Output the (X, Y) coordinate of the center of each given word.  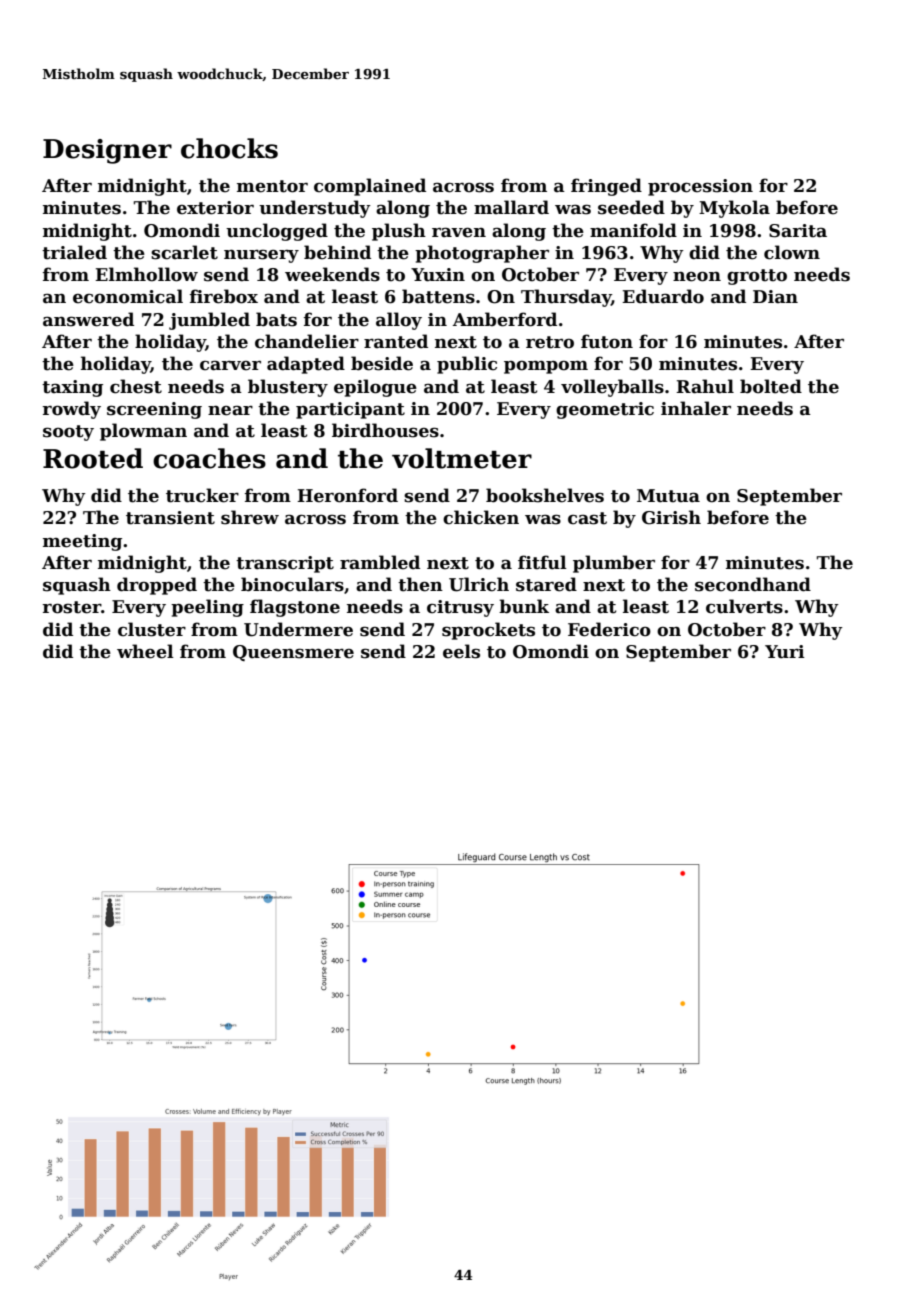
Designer (107, 151)
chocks (229, 148)
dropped (157, 586)
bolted (771, 386)
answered (88, 319)
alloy (399, 321)
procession (700, 187)
